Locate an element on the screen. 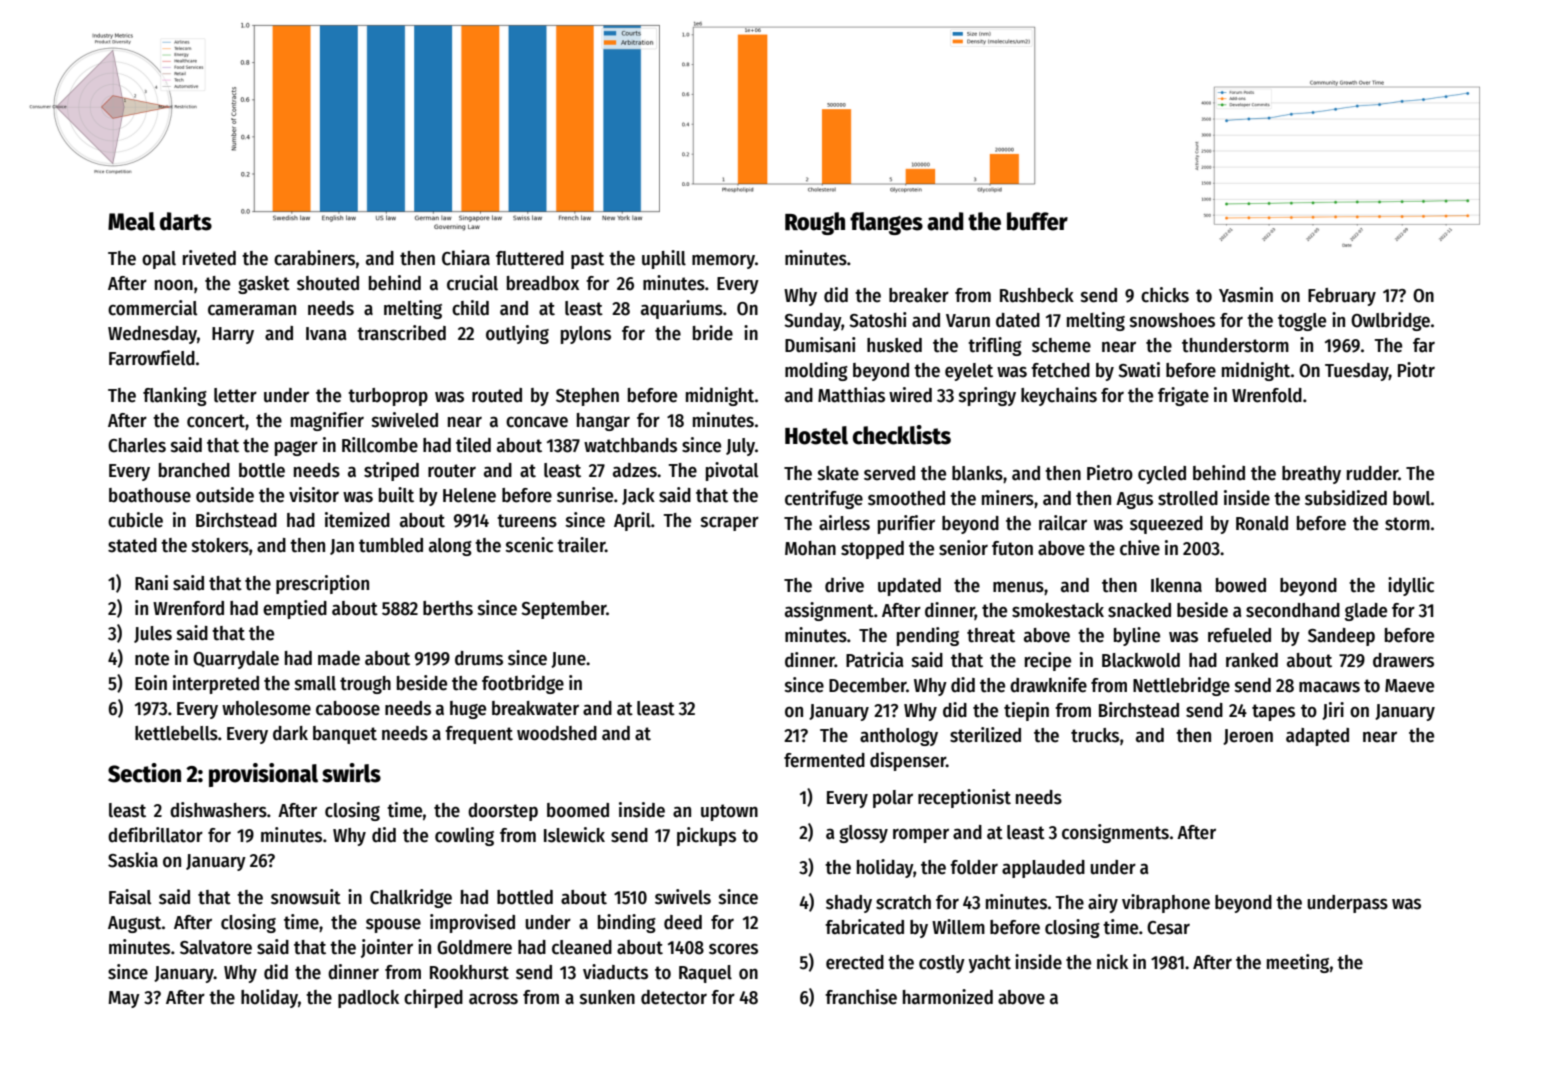 Image resolution: width=1543 pixels, height=1091 pixels. consignments is located at coordinates (1115, 833).
